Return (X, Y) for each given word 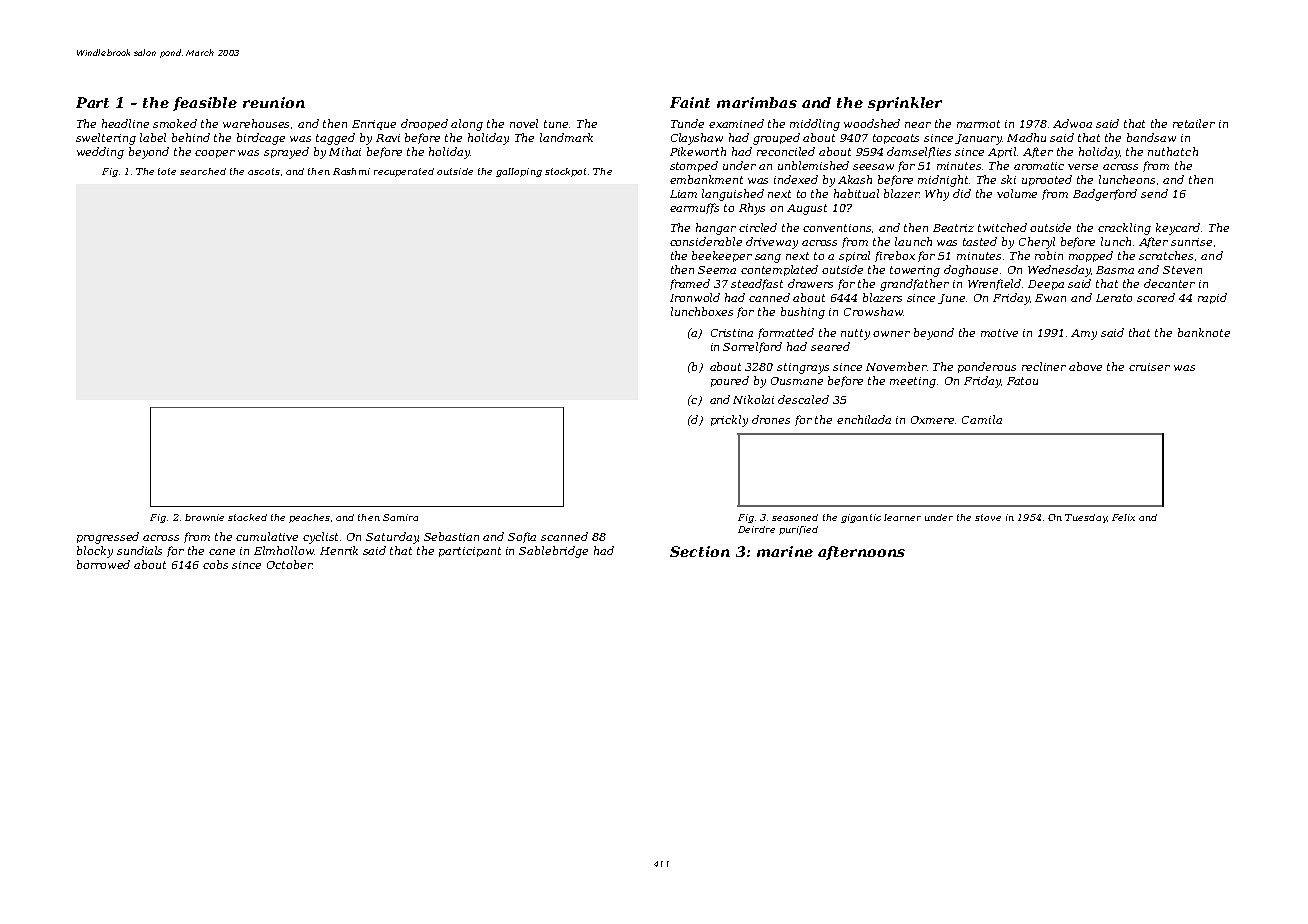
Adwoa (1072, 123)
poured (730, 381)
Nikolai (753, 399)
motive (999, 333)
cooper (215, 154)
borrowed (103, 564)
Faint (690, 102)
